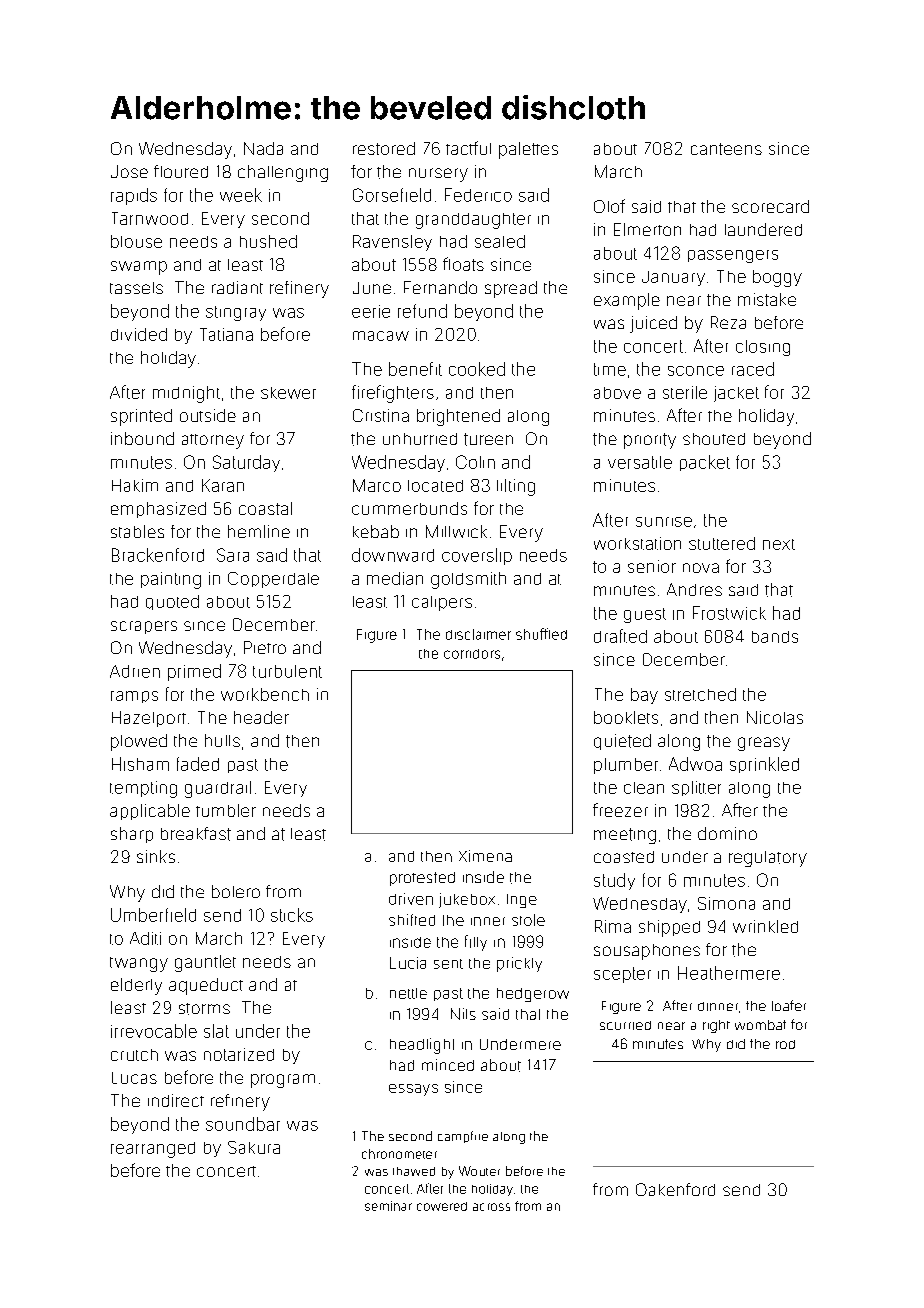 This screenshot has width=924, height=1308. I want to click on primed, so click(194, 672).
